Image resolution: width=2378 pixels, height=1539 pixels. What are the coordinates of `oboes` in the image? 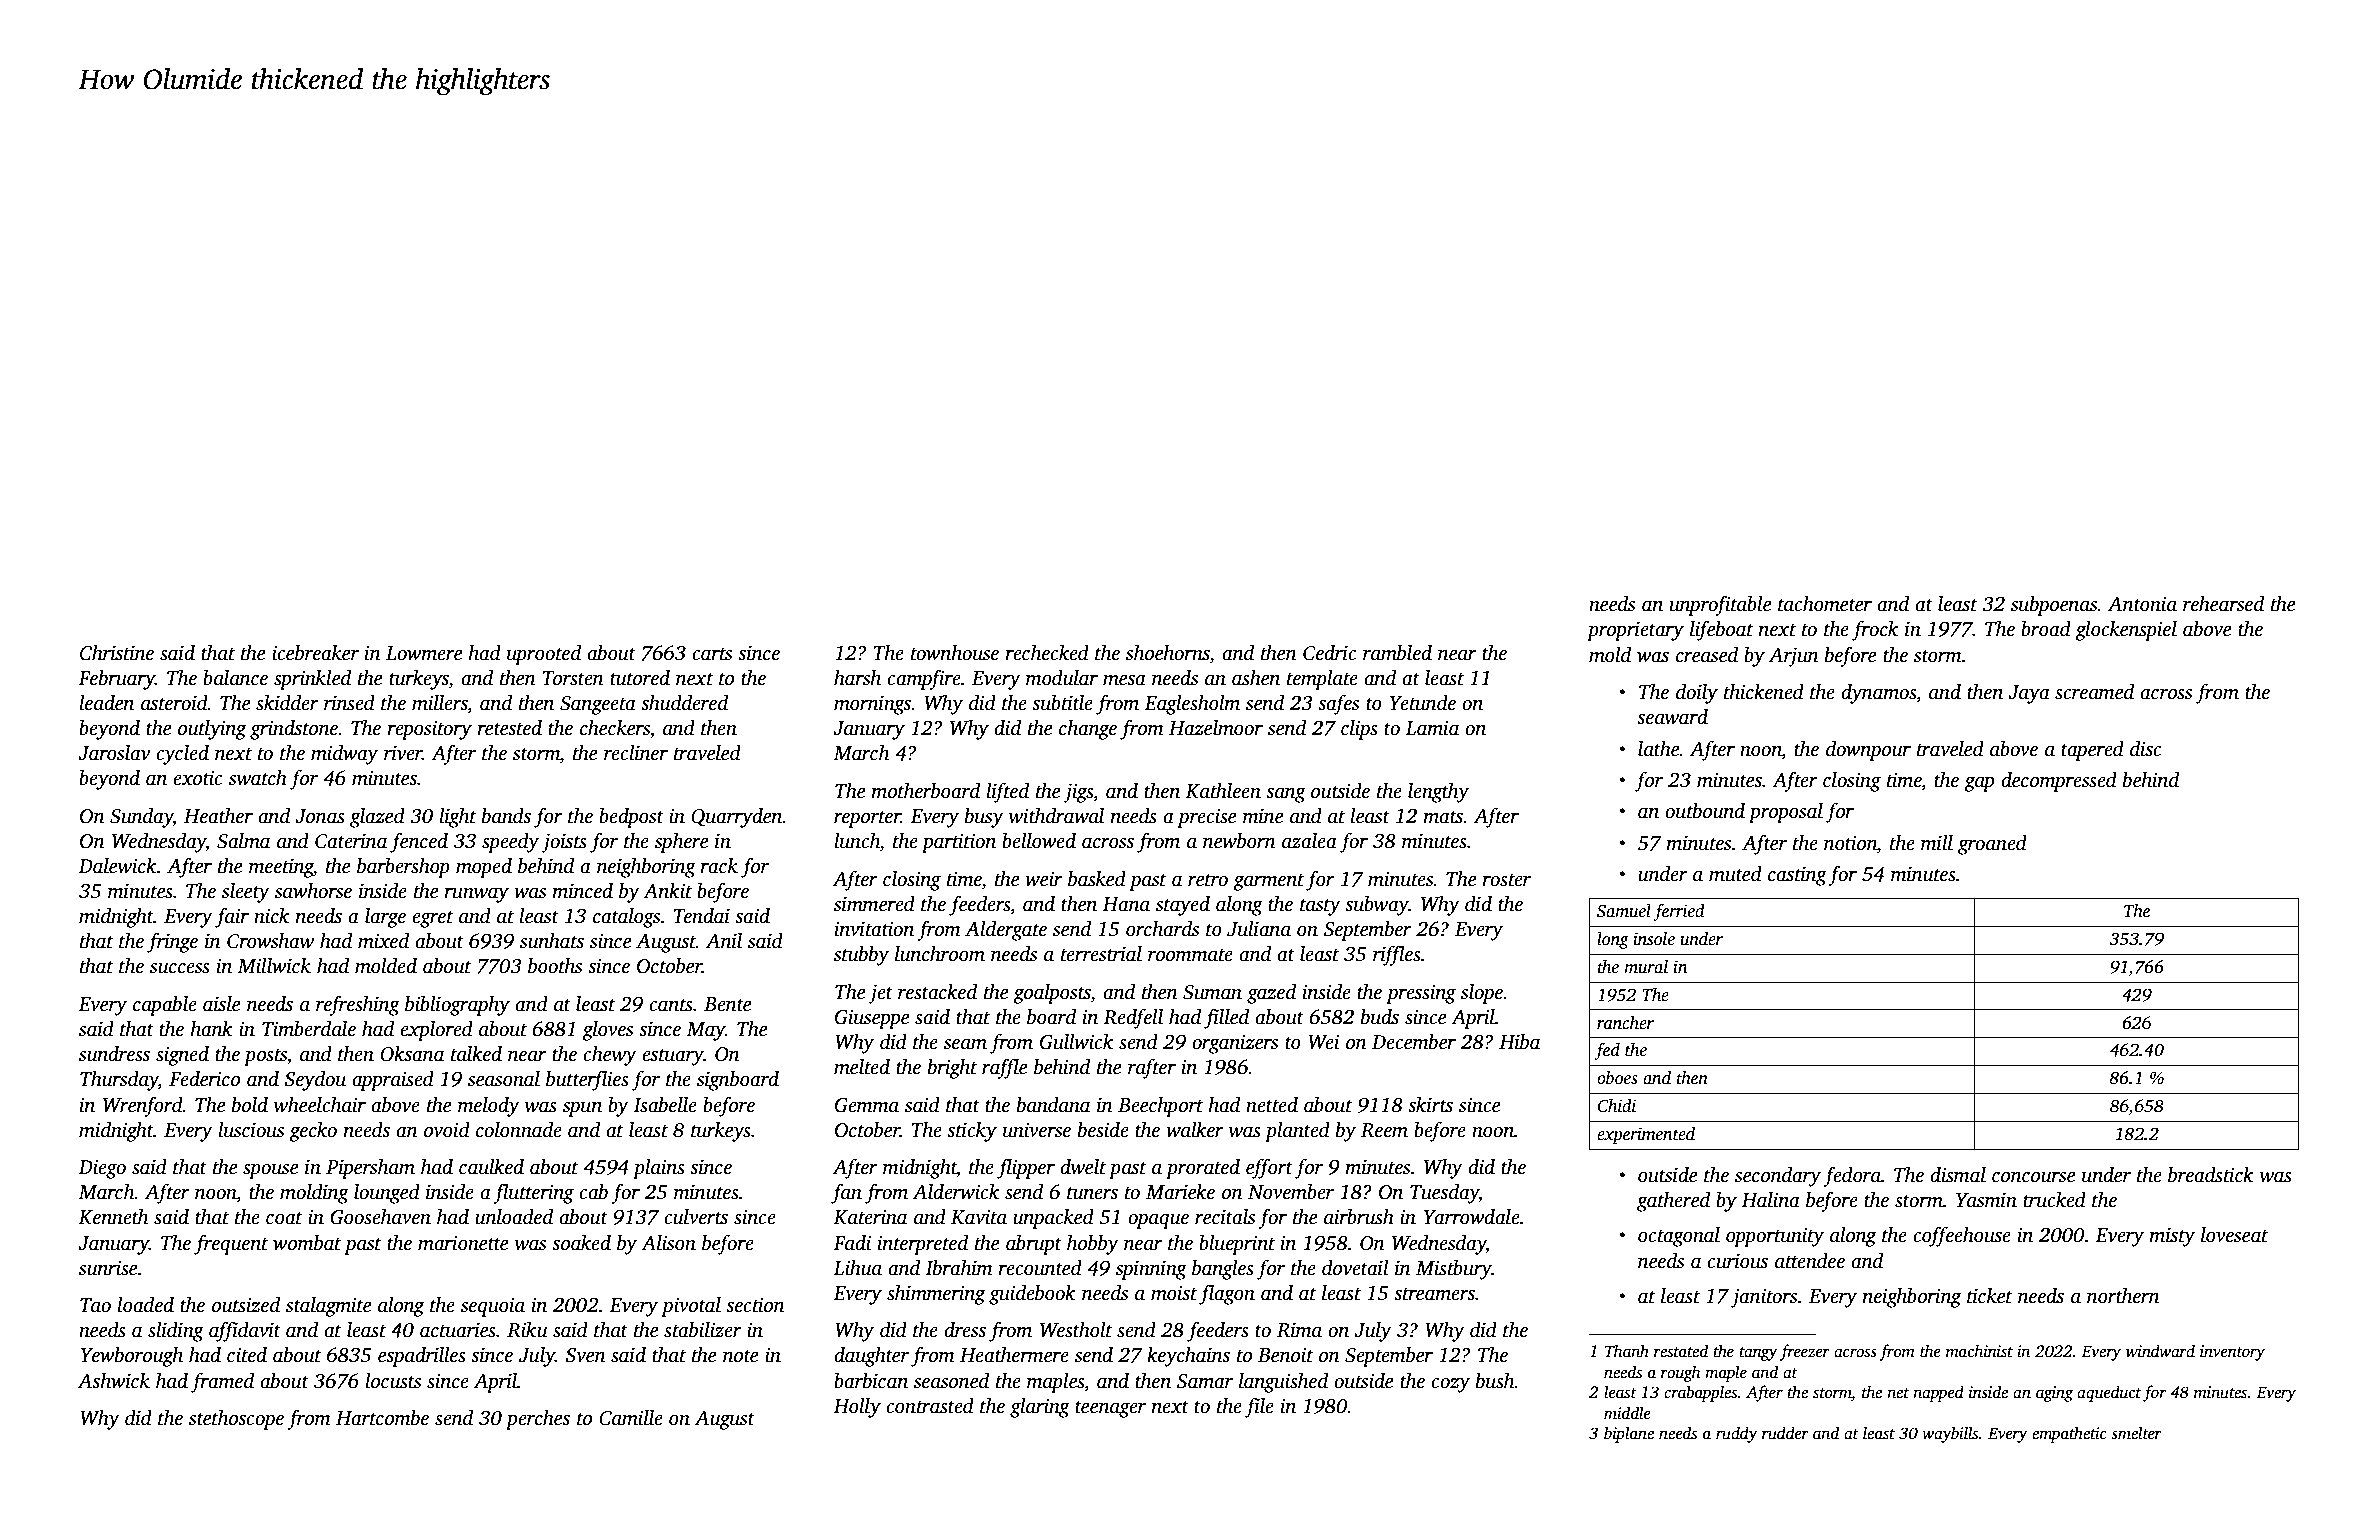 It's located at (1617, 1078).
